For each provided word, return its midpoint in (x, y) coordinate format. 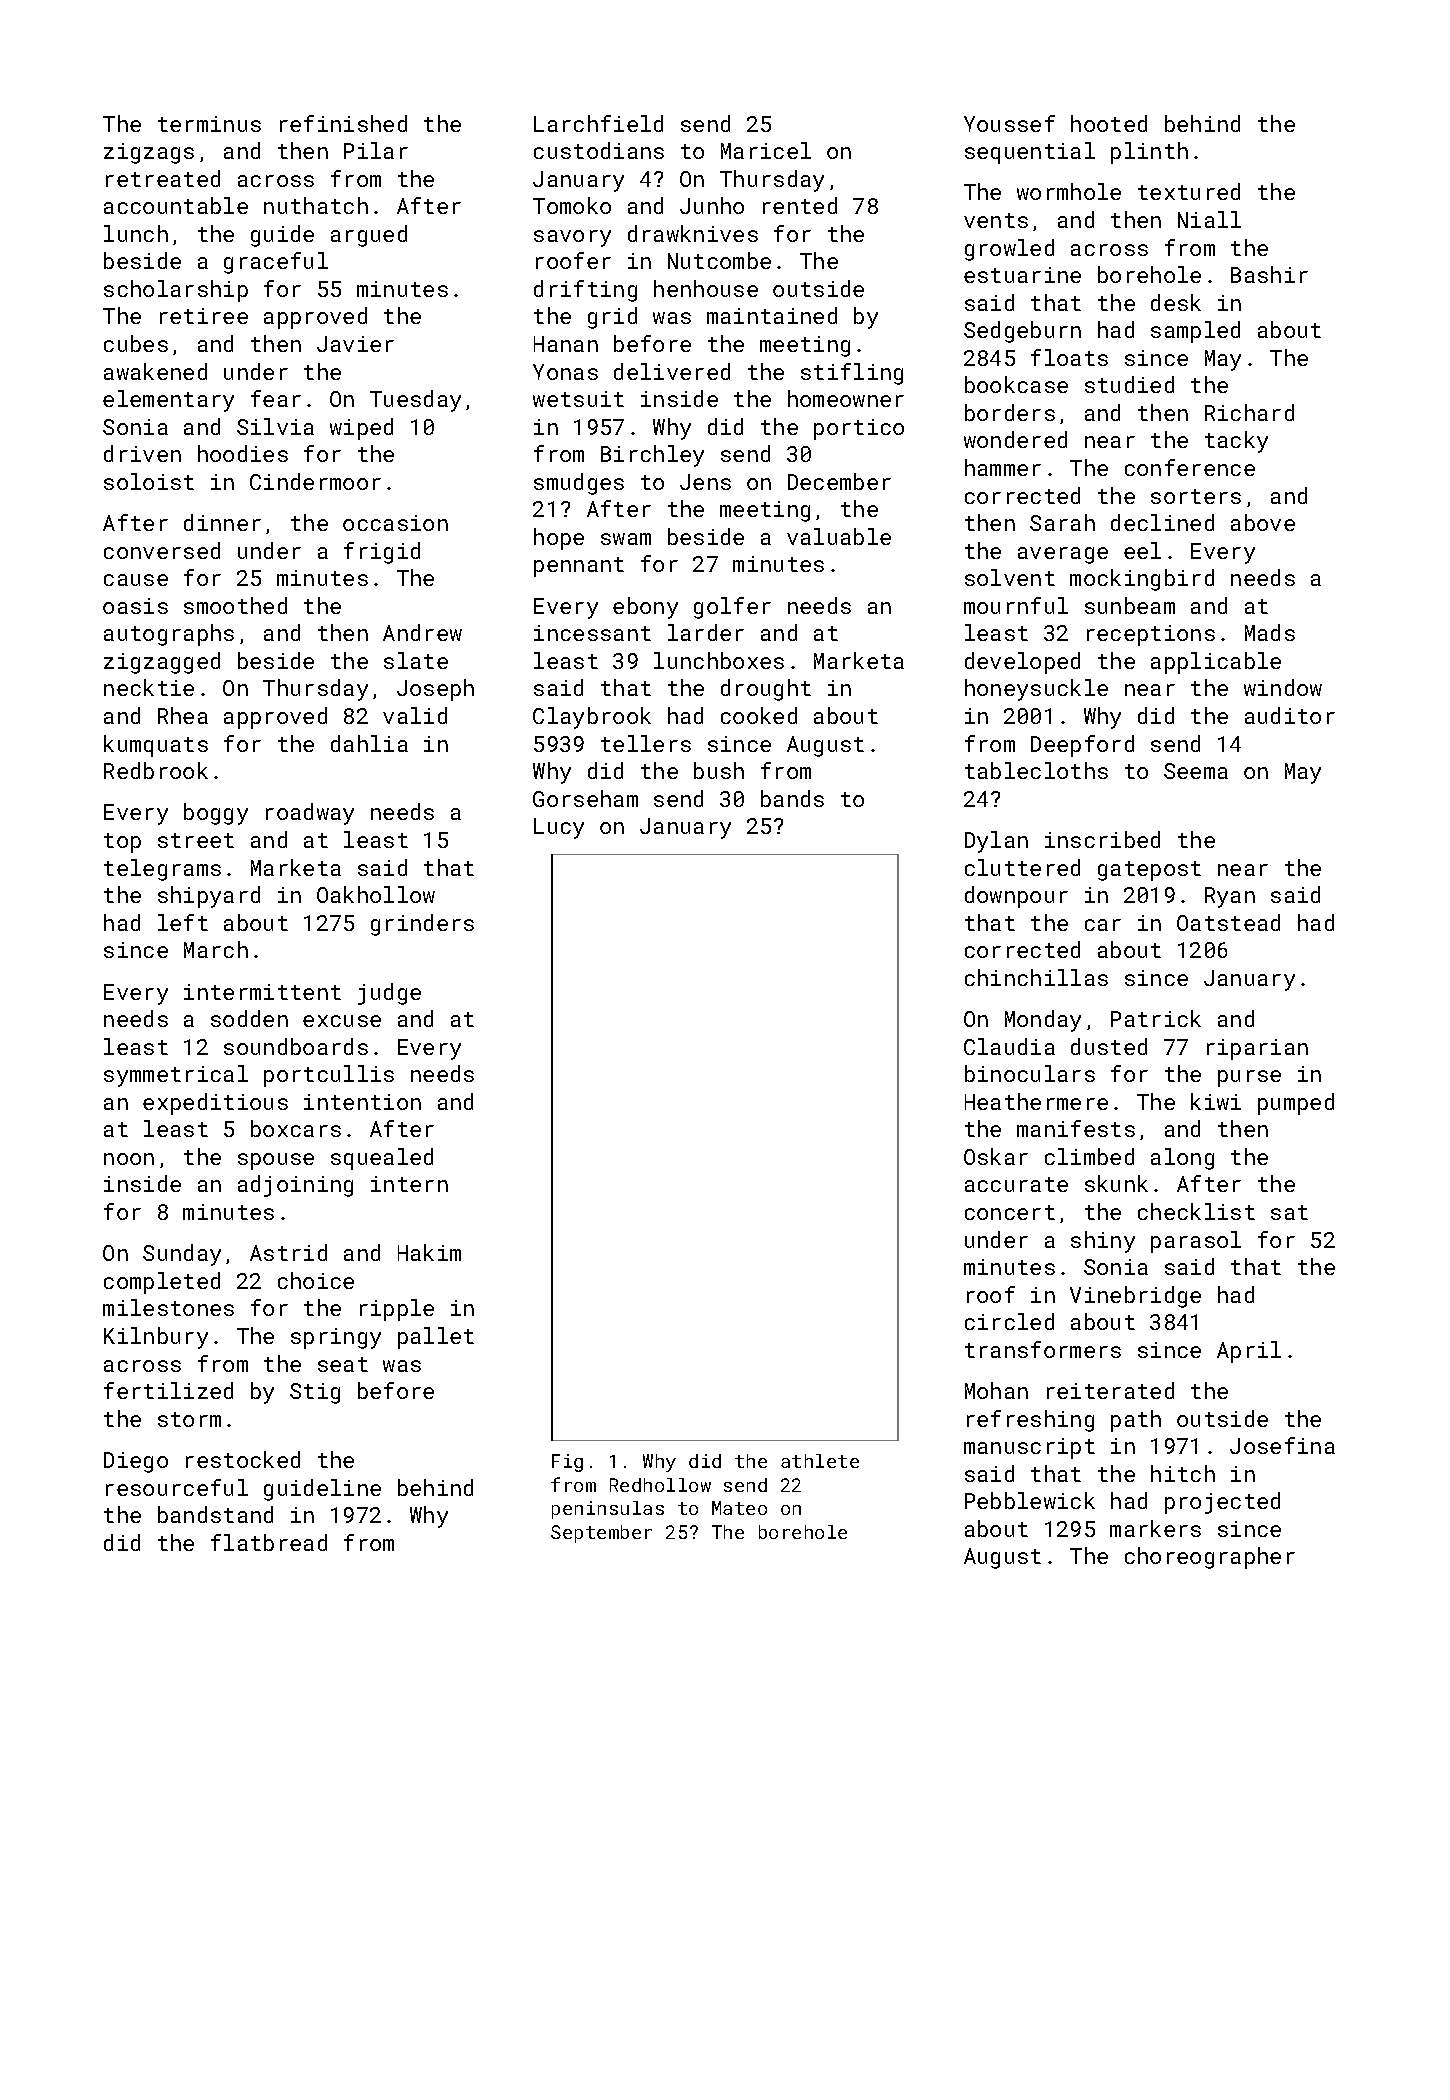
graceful (276, 263)
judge (389, 994)
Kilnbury (156, 1338)
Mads (1270, 632)
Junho (712, 205)
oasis (135, 606)
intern (409, 1184)
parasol (1196, 1242)
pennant (579, 567)
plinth (1149, 153)
